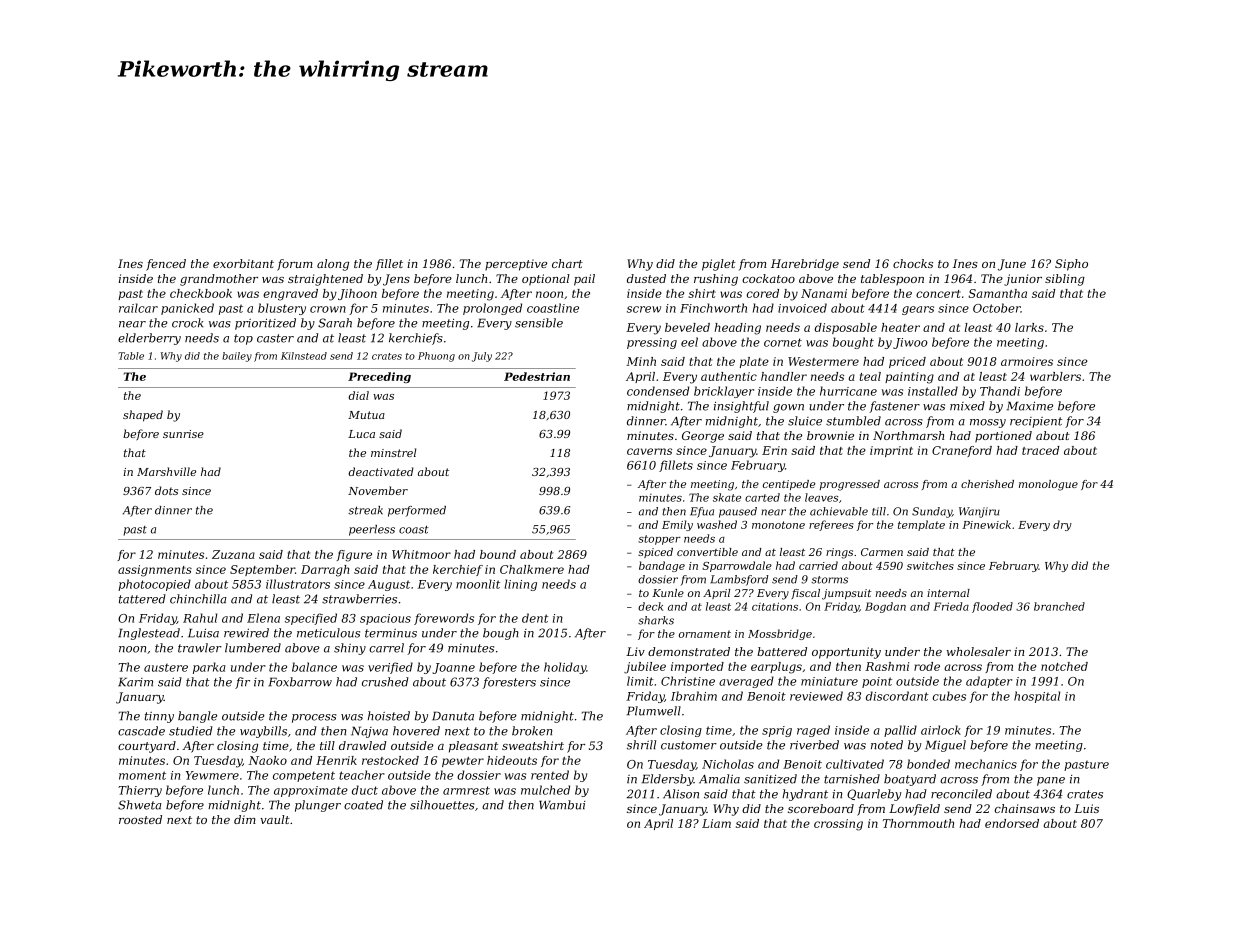 The width and height of the page is (1233, 952). Describe the element at coordinates (780, 634) in the page. I see `Mossbridge` at that location.
